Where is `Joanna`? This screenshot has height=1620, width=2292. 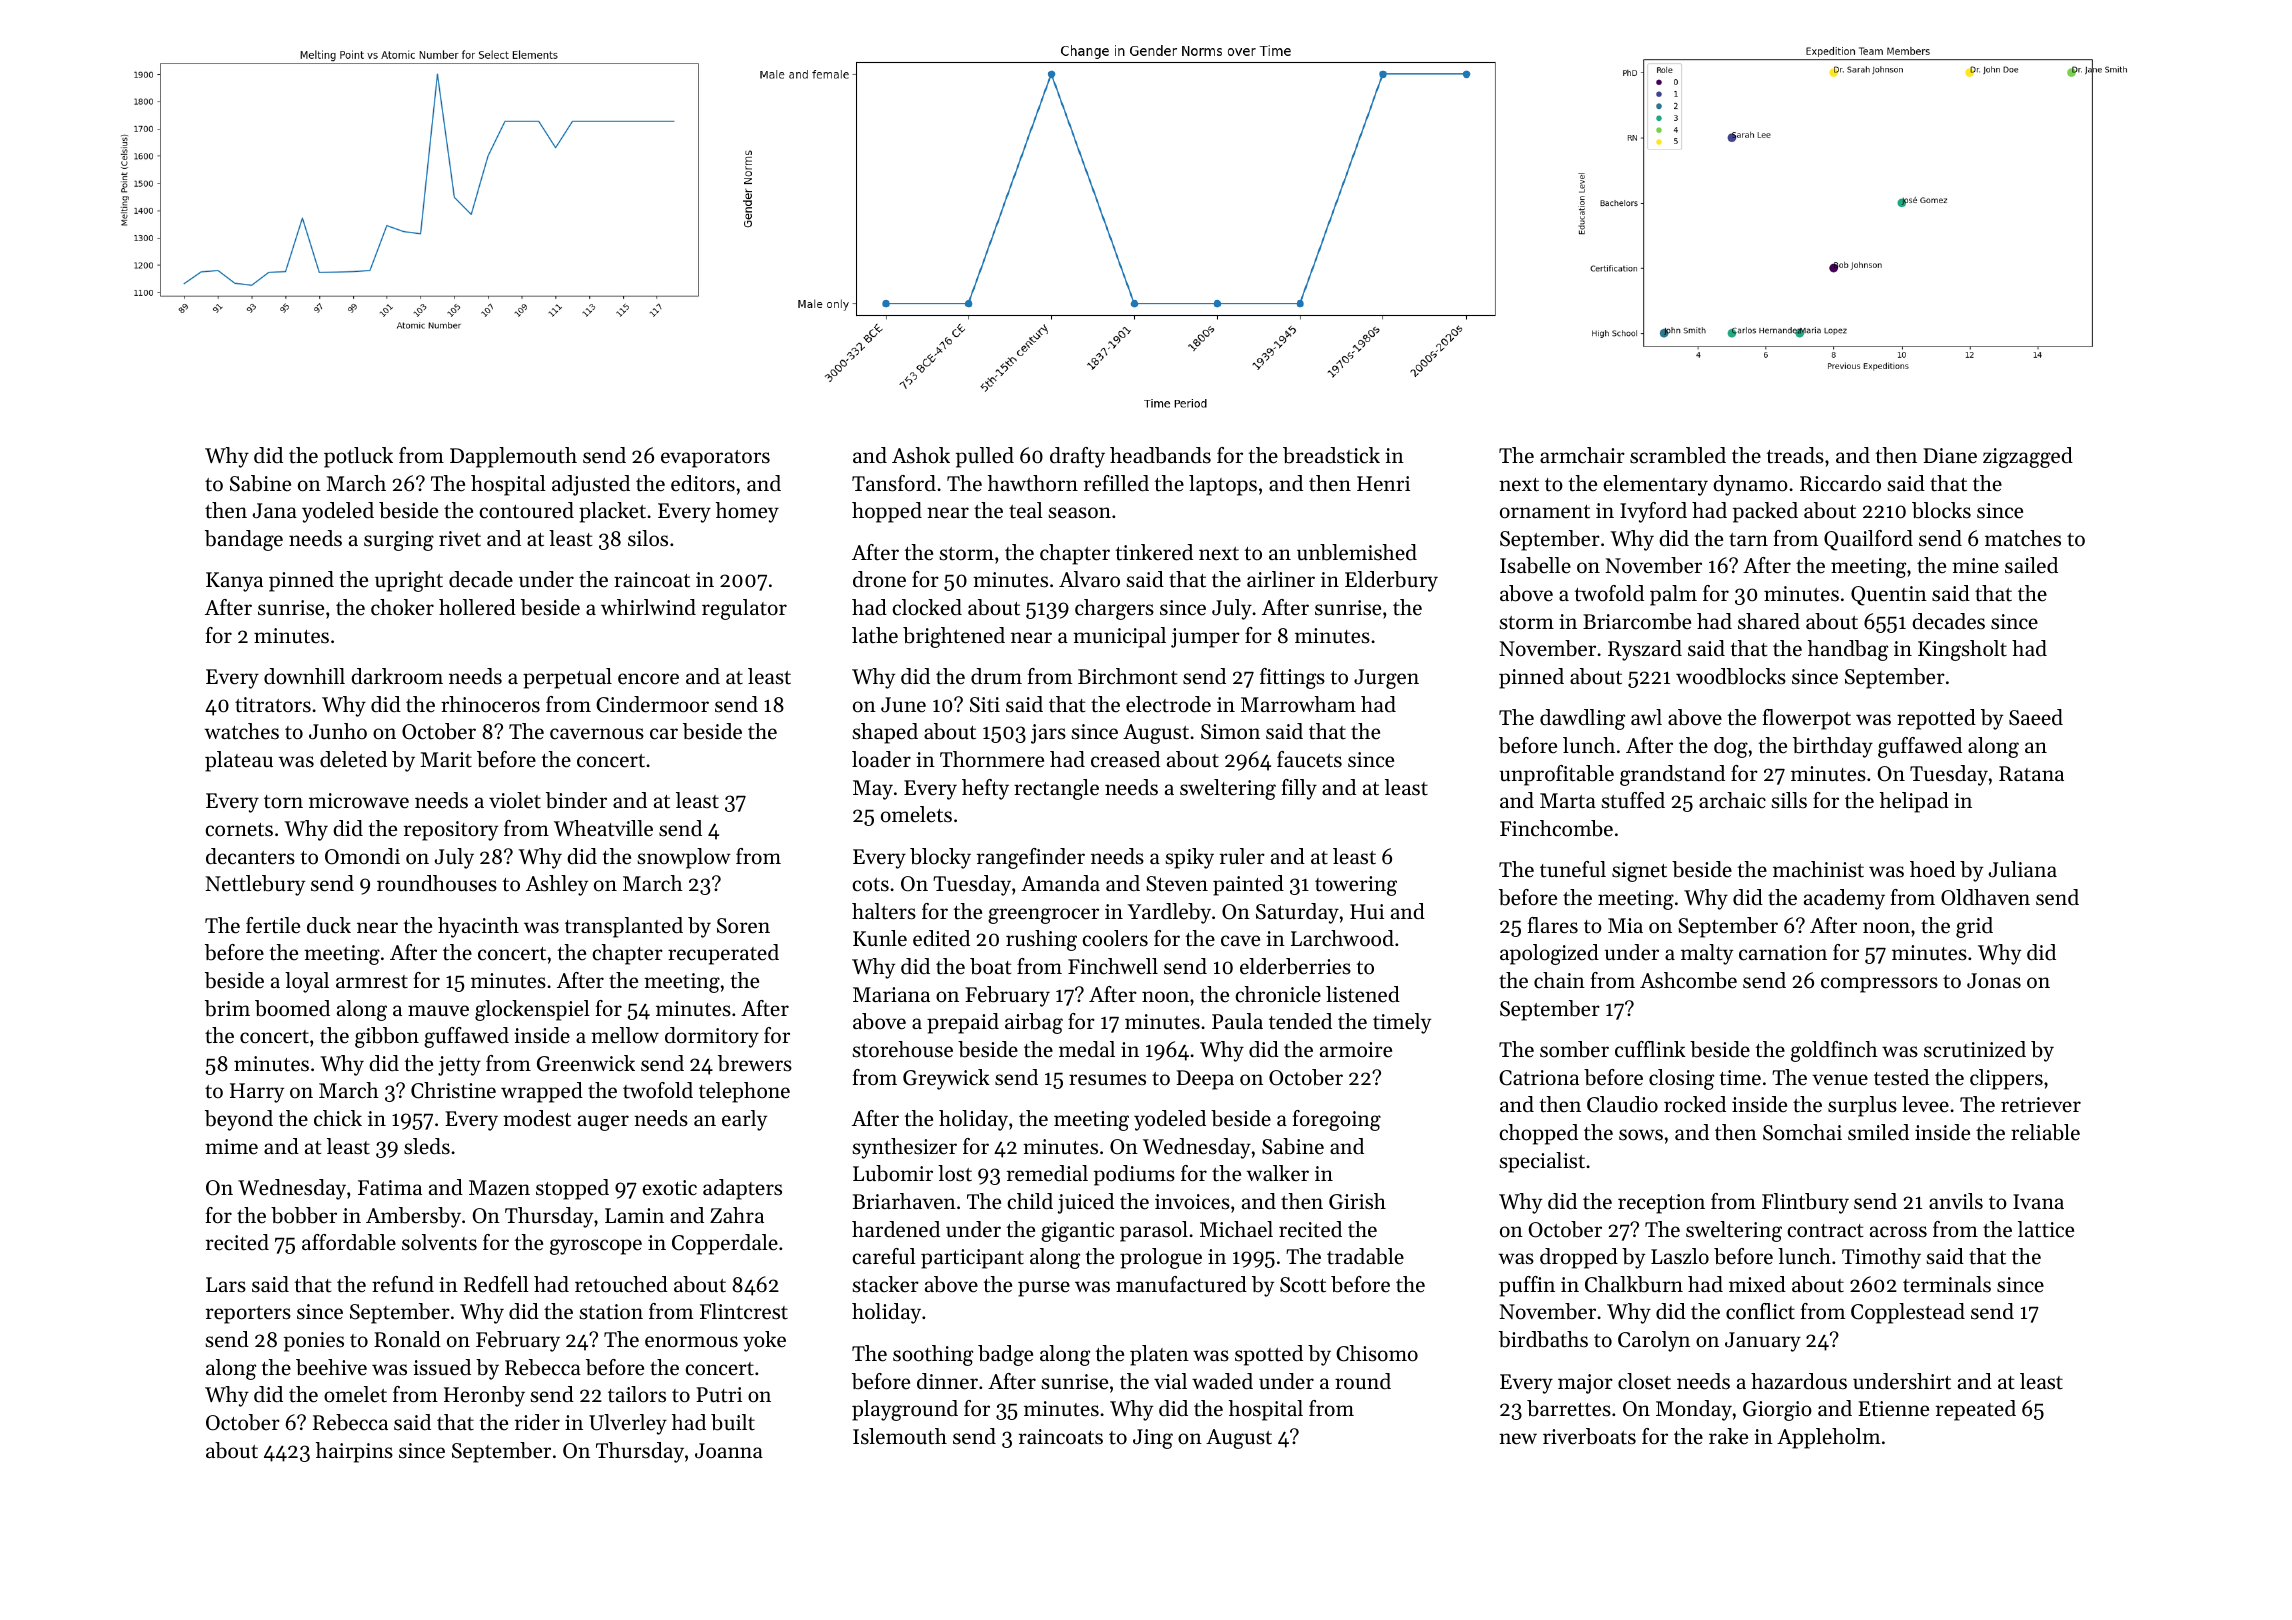 Joanna is located at coordinates (729, 1451).
